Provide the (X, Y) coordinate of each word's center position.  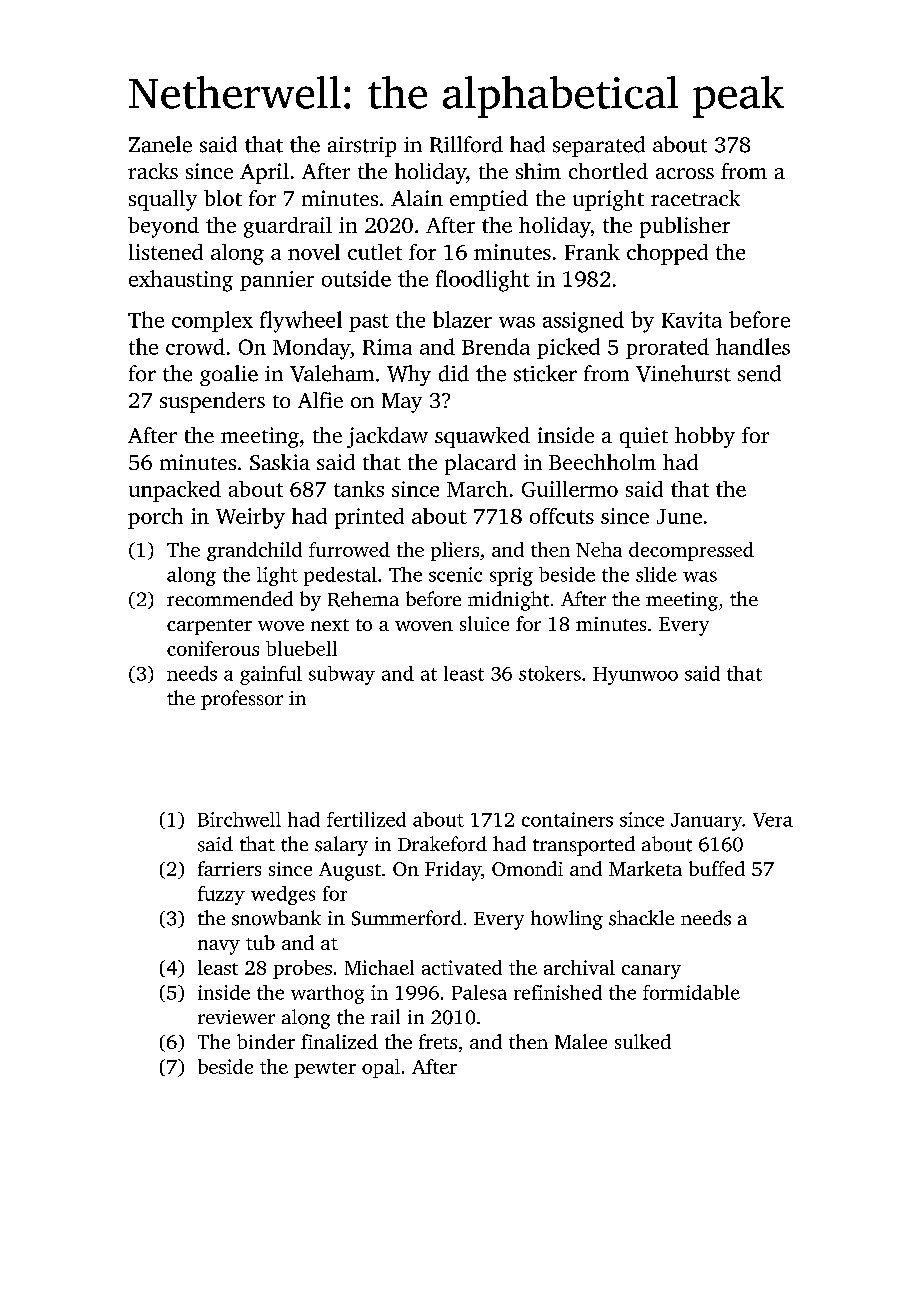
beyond (163, 227)
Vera (773, 820)
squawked (482, 437)
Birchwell (239, 819)
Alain (417, 198)
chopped (667, 254)
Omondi (527, 868)
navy (219, 947)
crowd (195, 346)
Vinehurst (683, 373)
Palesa (479, 992)
